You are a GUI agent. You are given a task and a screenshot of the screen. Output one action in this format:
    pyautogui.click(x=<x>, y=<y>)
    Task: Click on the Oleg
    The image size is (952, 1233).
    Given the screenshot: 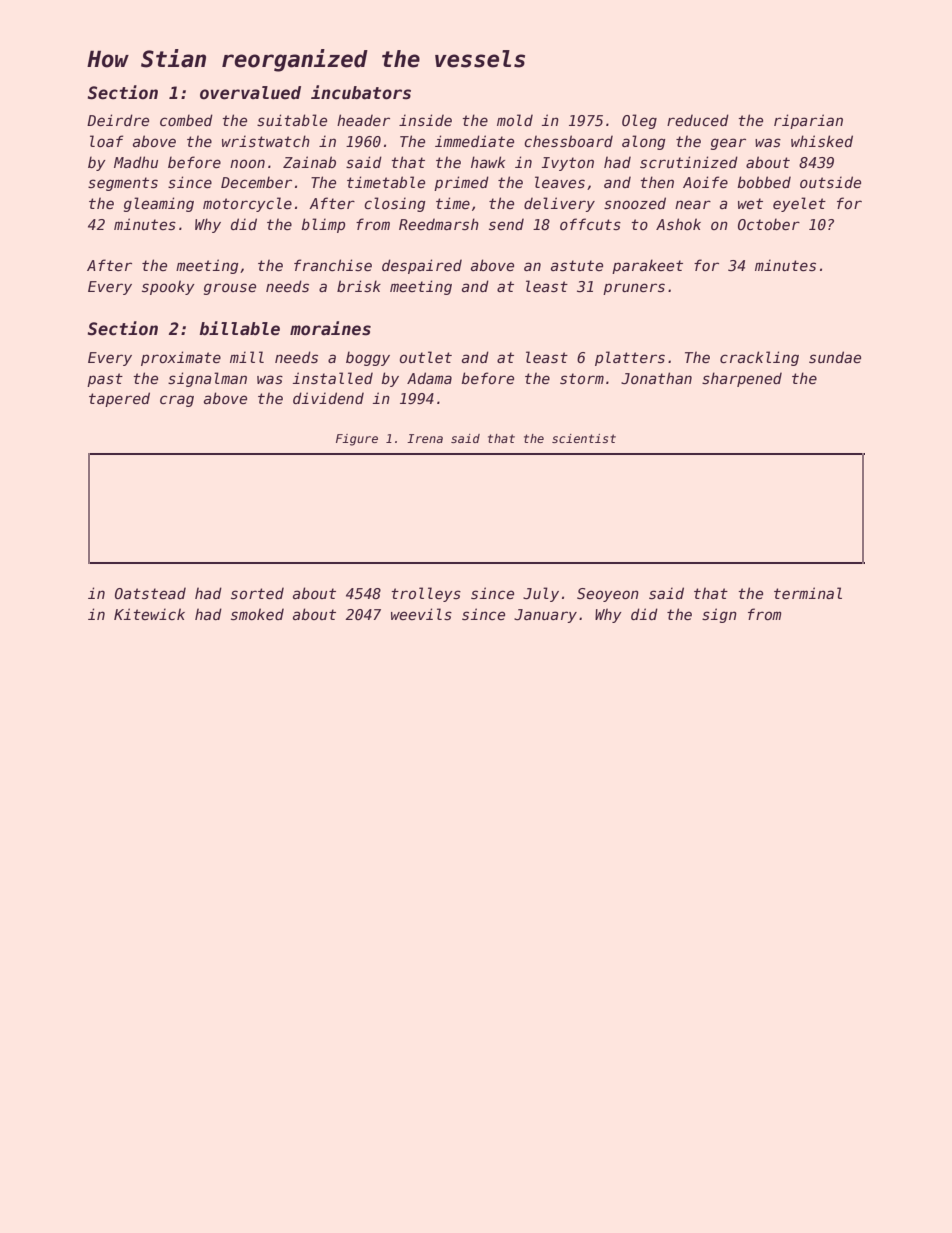 What is the action you would take?
    pyautogui.click(x=639, y=121)
